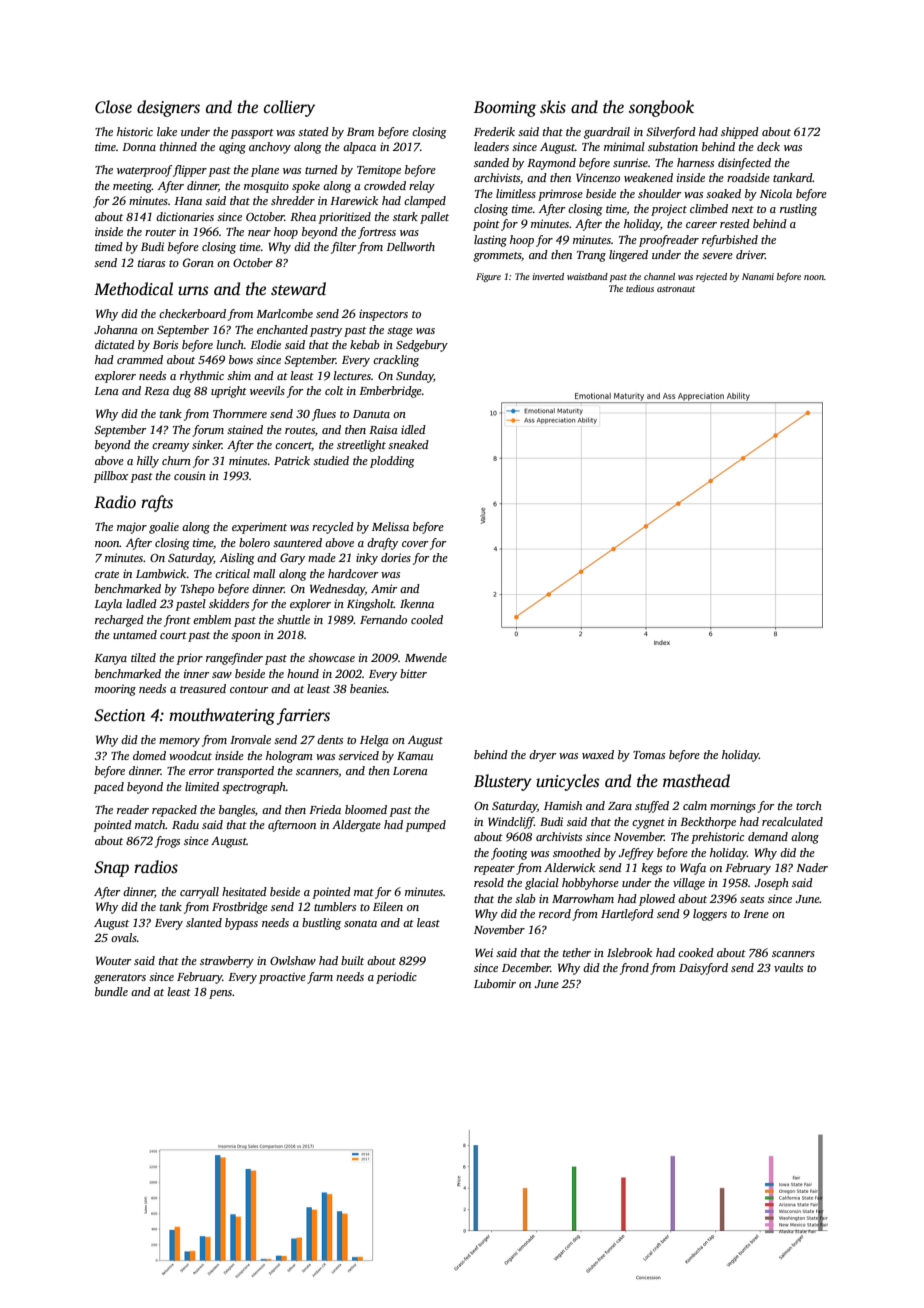  Describe the element at coordinates (809, 805) in the image. I see `torch` at that location.
